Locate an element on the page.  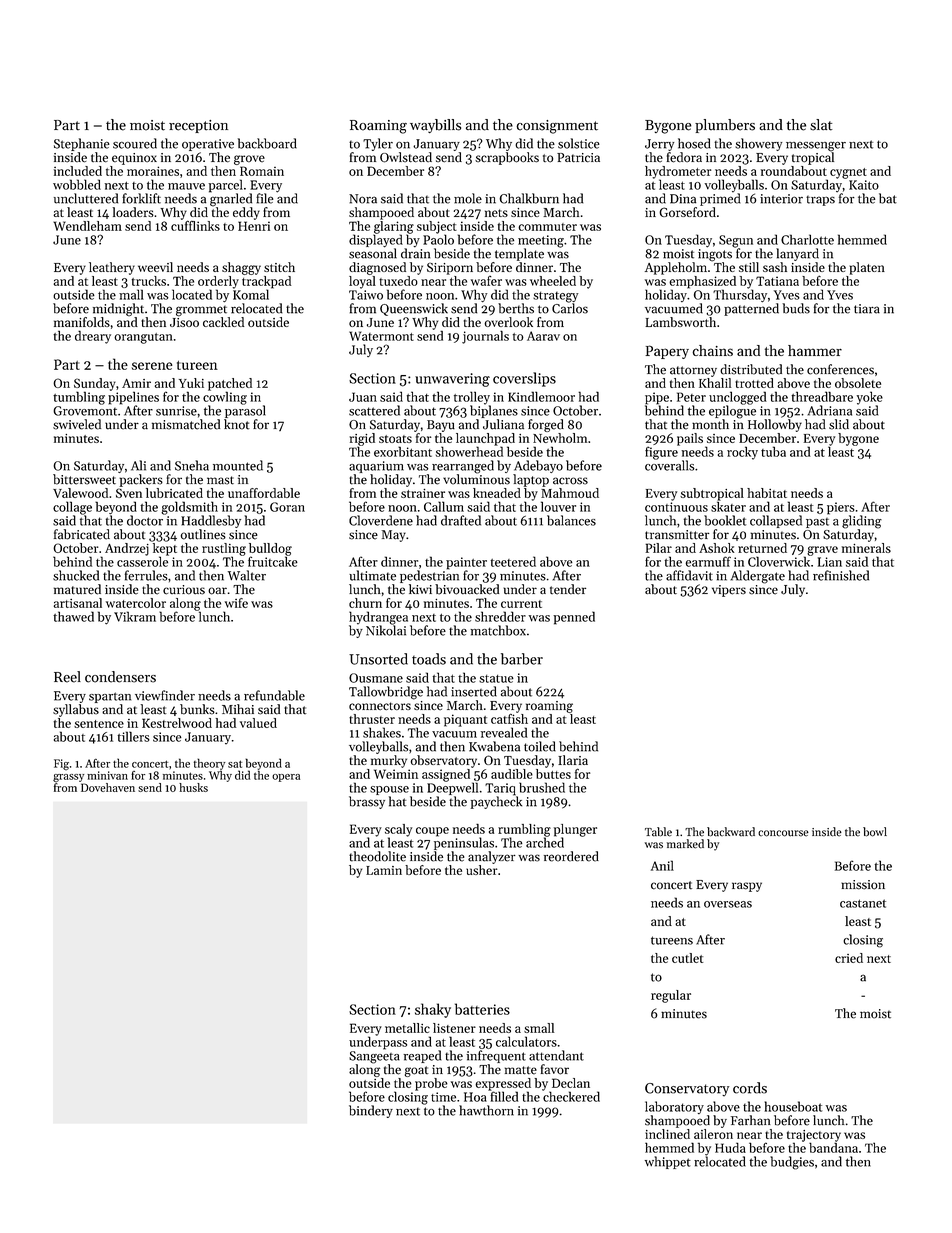
whippet is located at coordinates (668, 1162).
